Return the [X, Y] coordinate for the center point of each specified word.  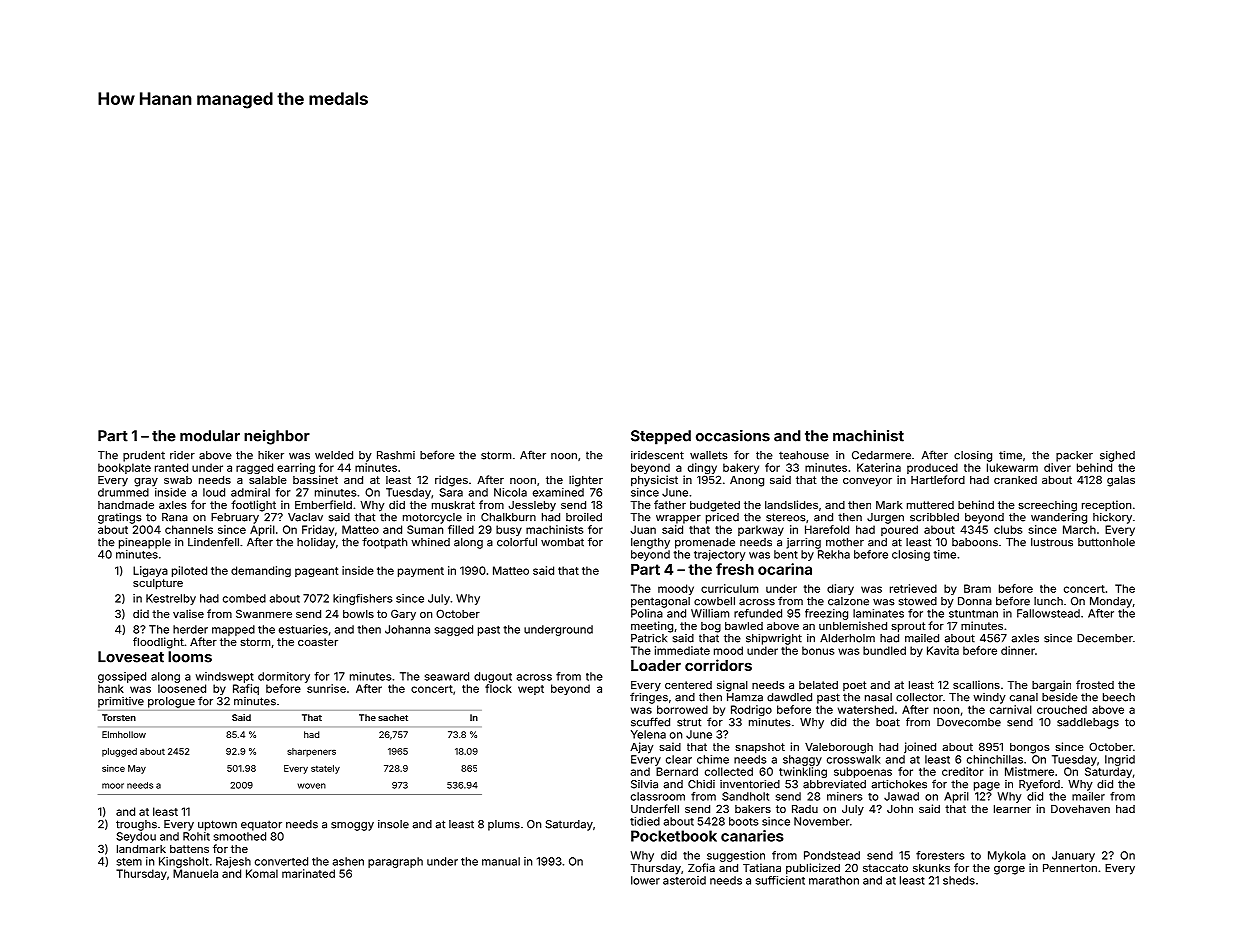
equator [261, 825]
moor [113, 786]
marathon [834, 880]
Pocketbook [674, 836]
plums [504, 825]
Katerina [879, 467]
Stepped [661, 437]
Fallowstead [1048, 613]
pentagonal [660, 602]
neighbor [277, 437]
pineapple [145, 543]
